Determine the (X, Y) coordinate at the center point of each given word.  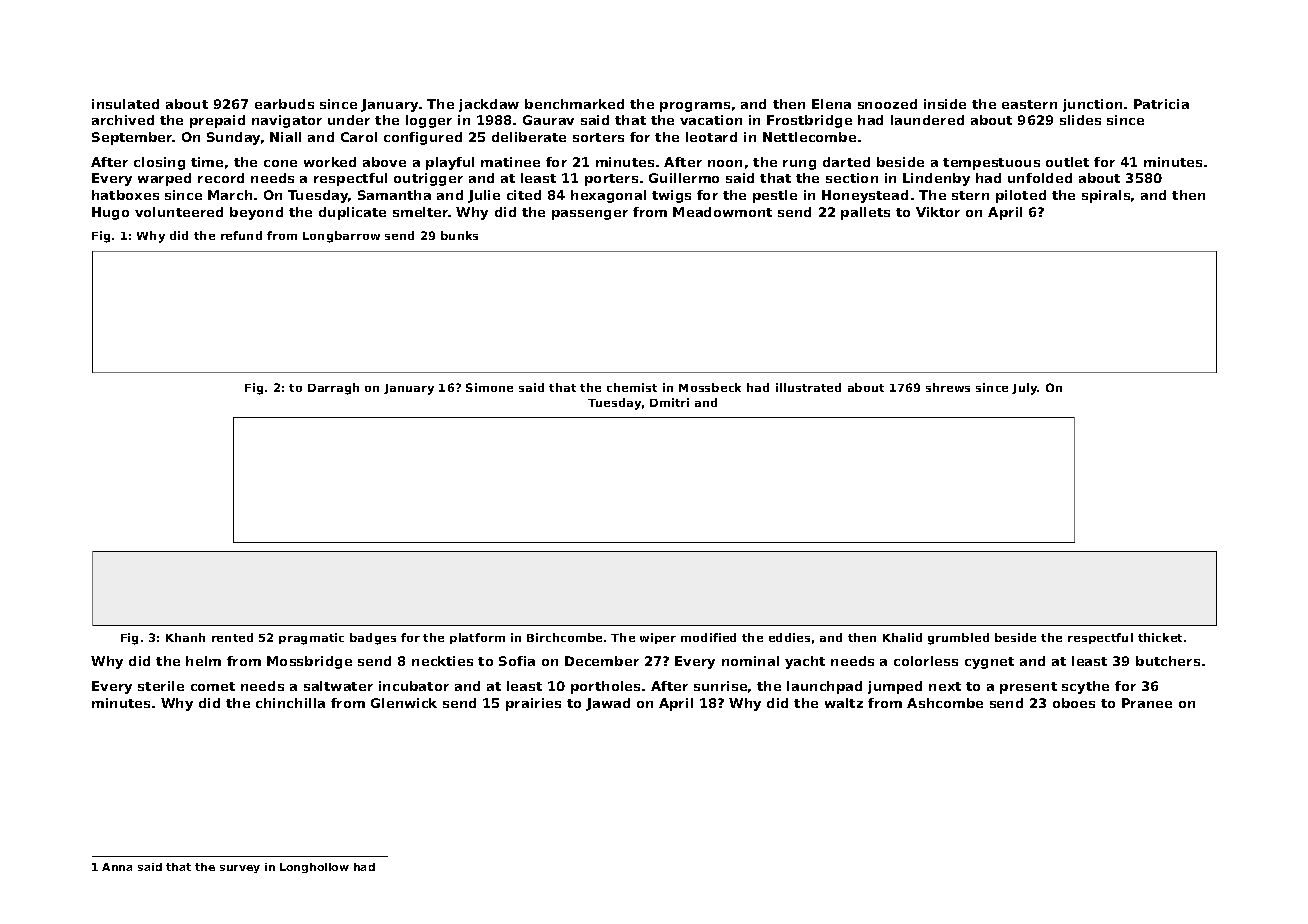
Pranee (1147, 703)
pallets (865, 213)
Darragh (333, 389)
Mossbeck (710, 387)
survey (240, 869)
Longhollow (314, 868)
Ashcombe (945, 703)
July (1025, 389)
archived (123, 120)
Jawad (608, 704)
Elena (831, 104)
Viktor (938, 212)
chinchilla (290, 703)
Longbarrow (341, 237)
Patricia (1161, 104)
